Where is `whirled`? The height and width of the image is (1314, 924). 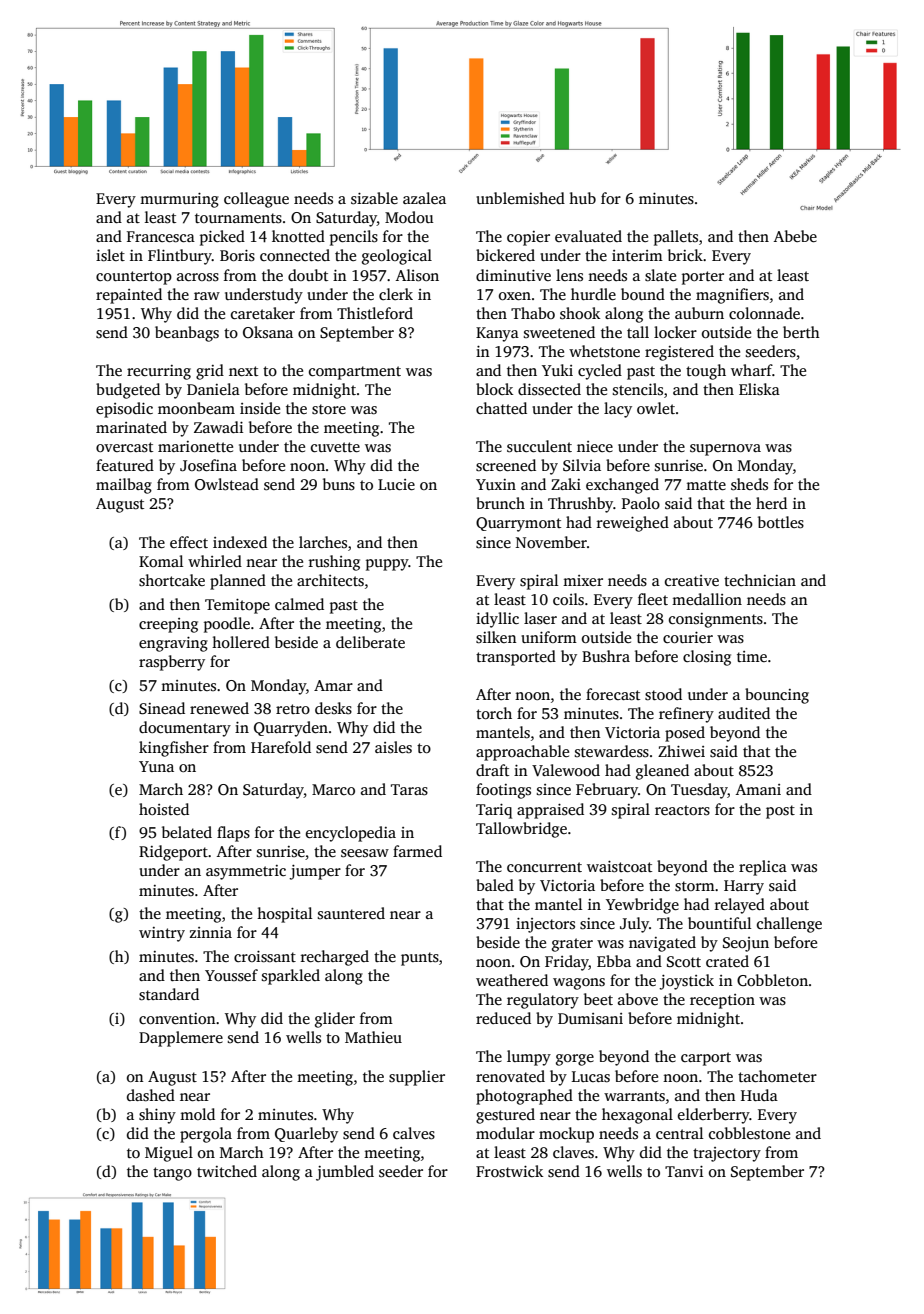 whirled is located at coordinates (215, 561).
